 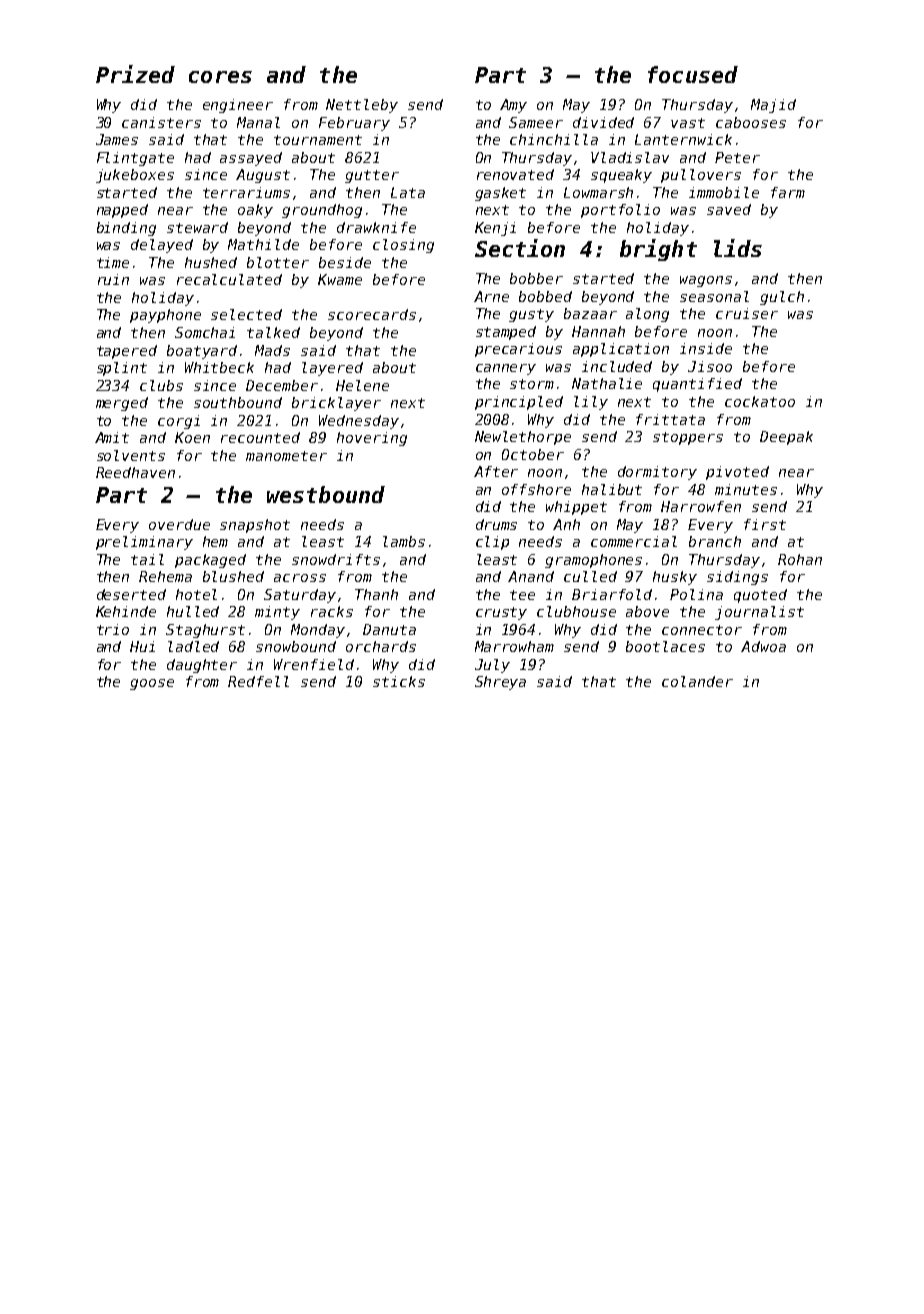 What do you see at coordinates (612, 489) in the page?
I see `halibut` at bounding box center [612, 489].
